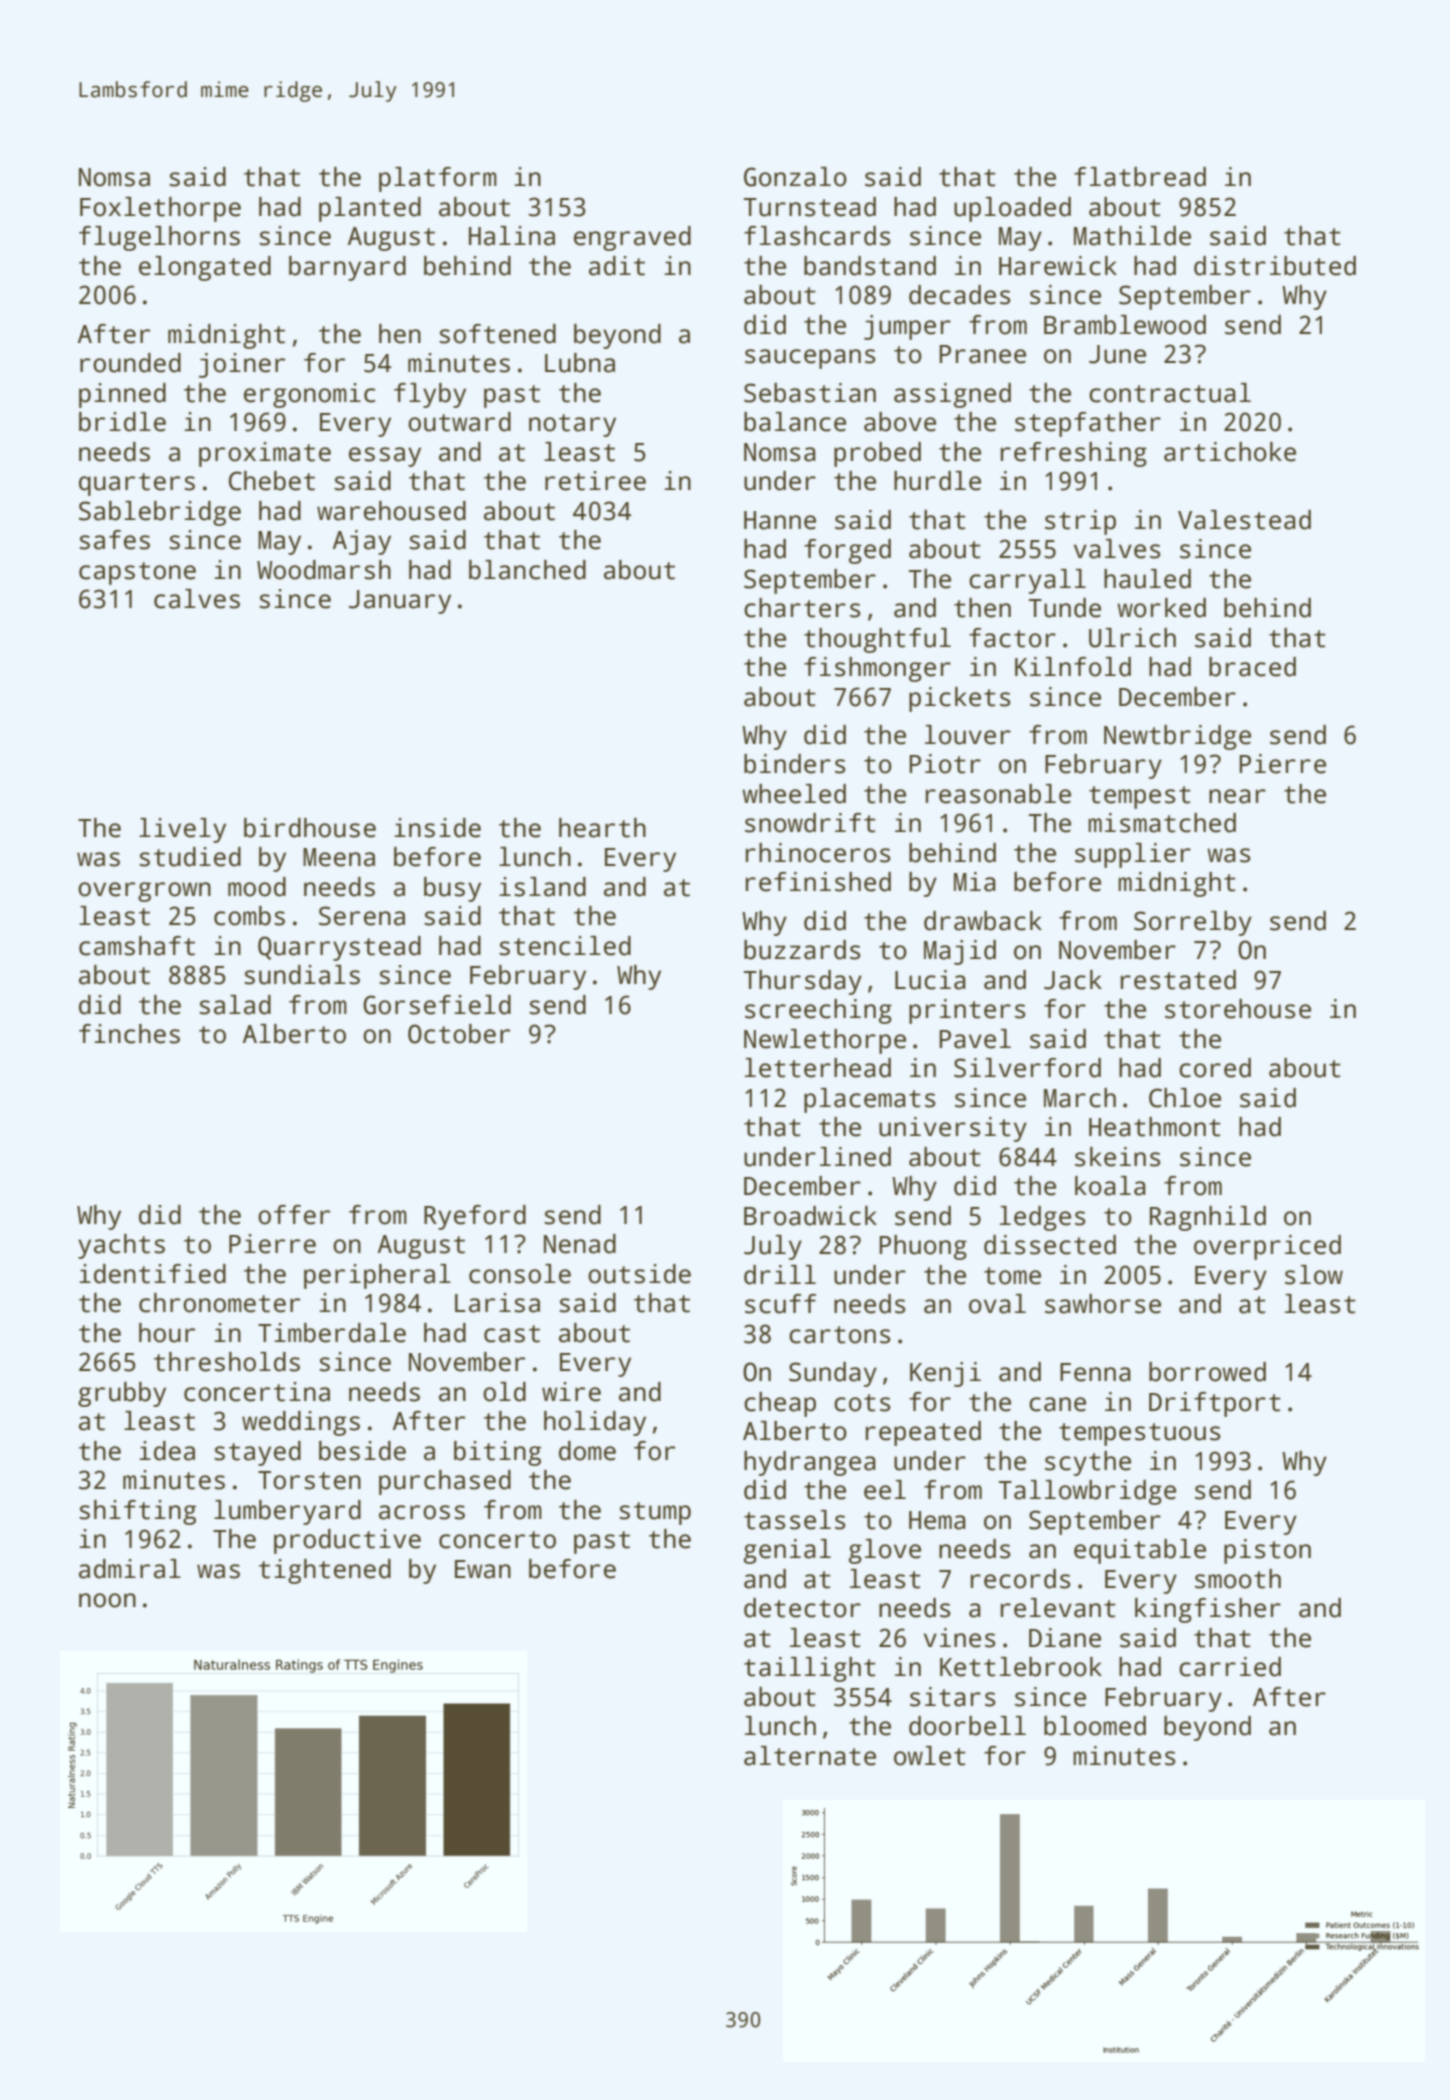 The image size is (1450, 2100). I want to click on Foxlethorpe, so click(160, 209).
